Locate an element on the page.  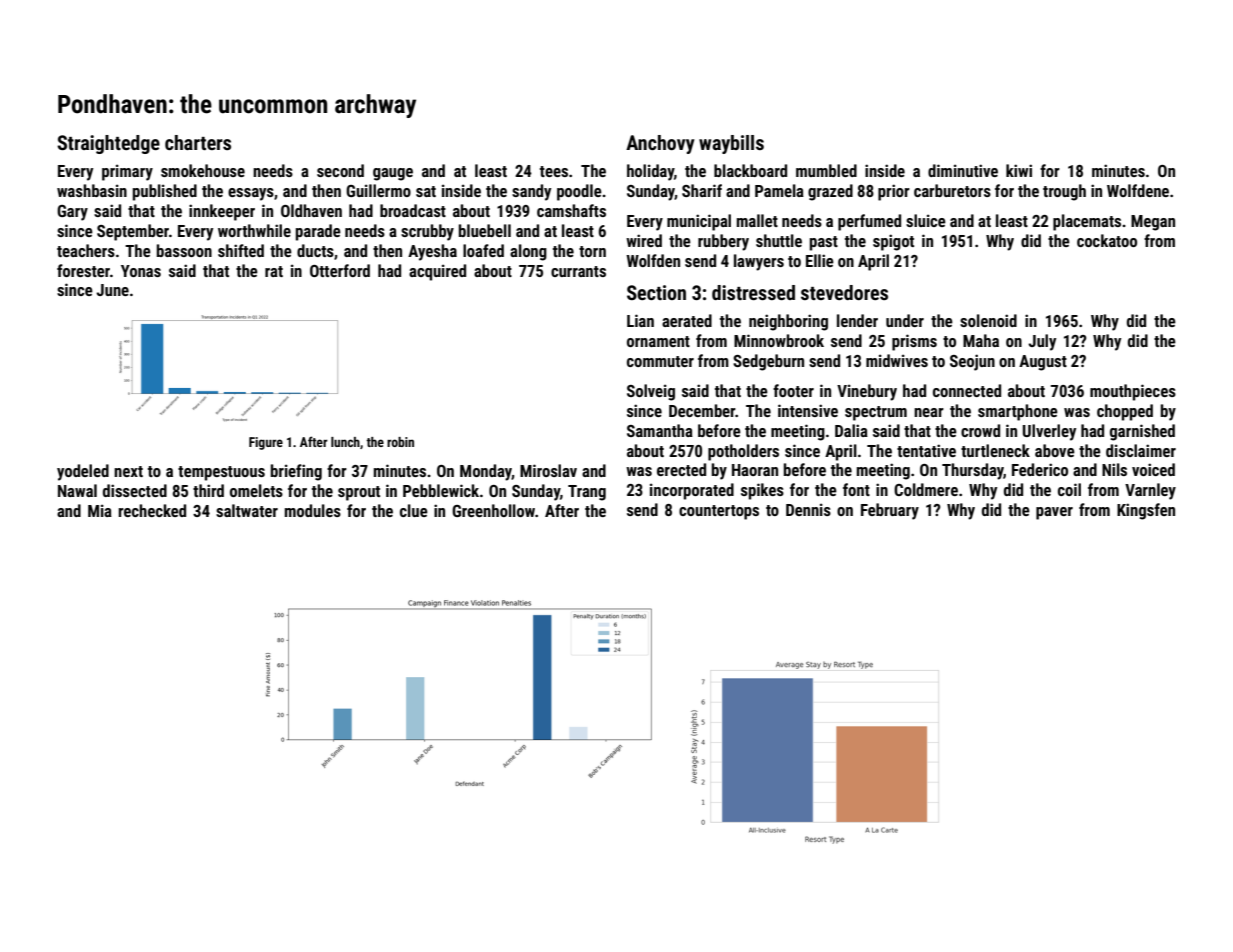
Samantha is located at coordinates (660, 430).
